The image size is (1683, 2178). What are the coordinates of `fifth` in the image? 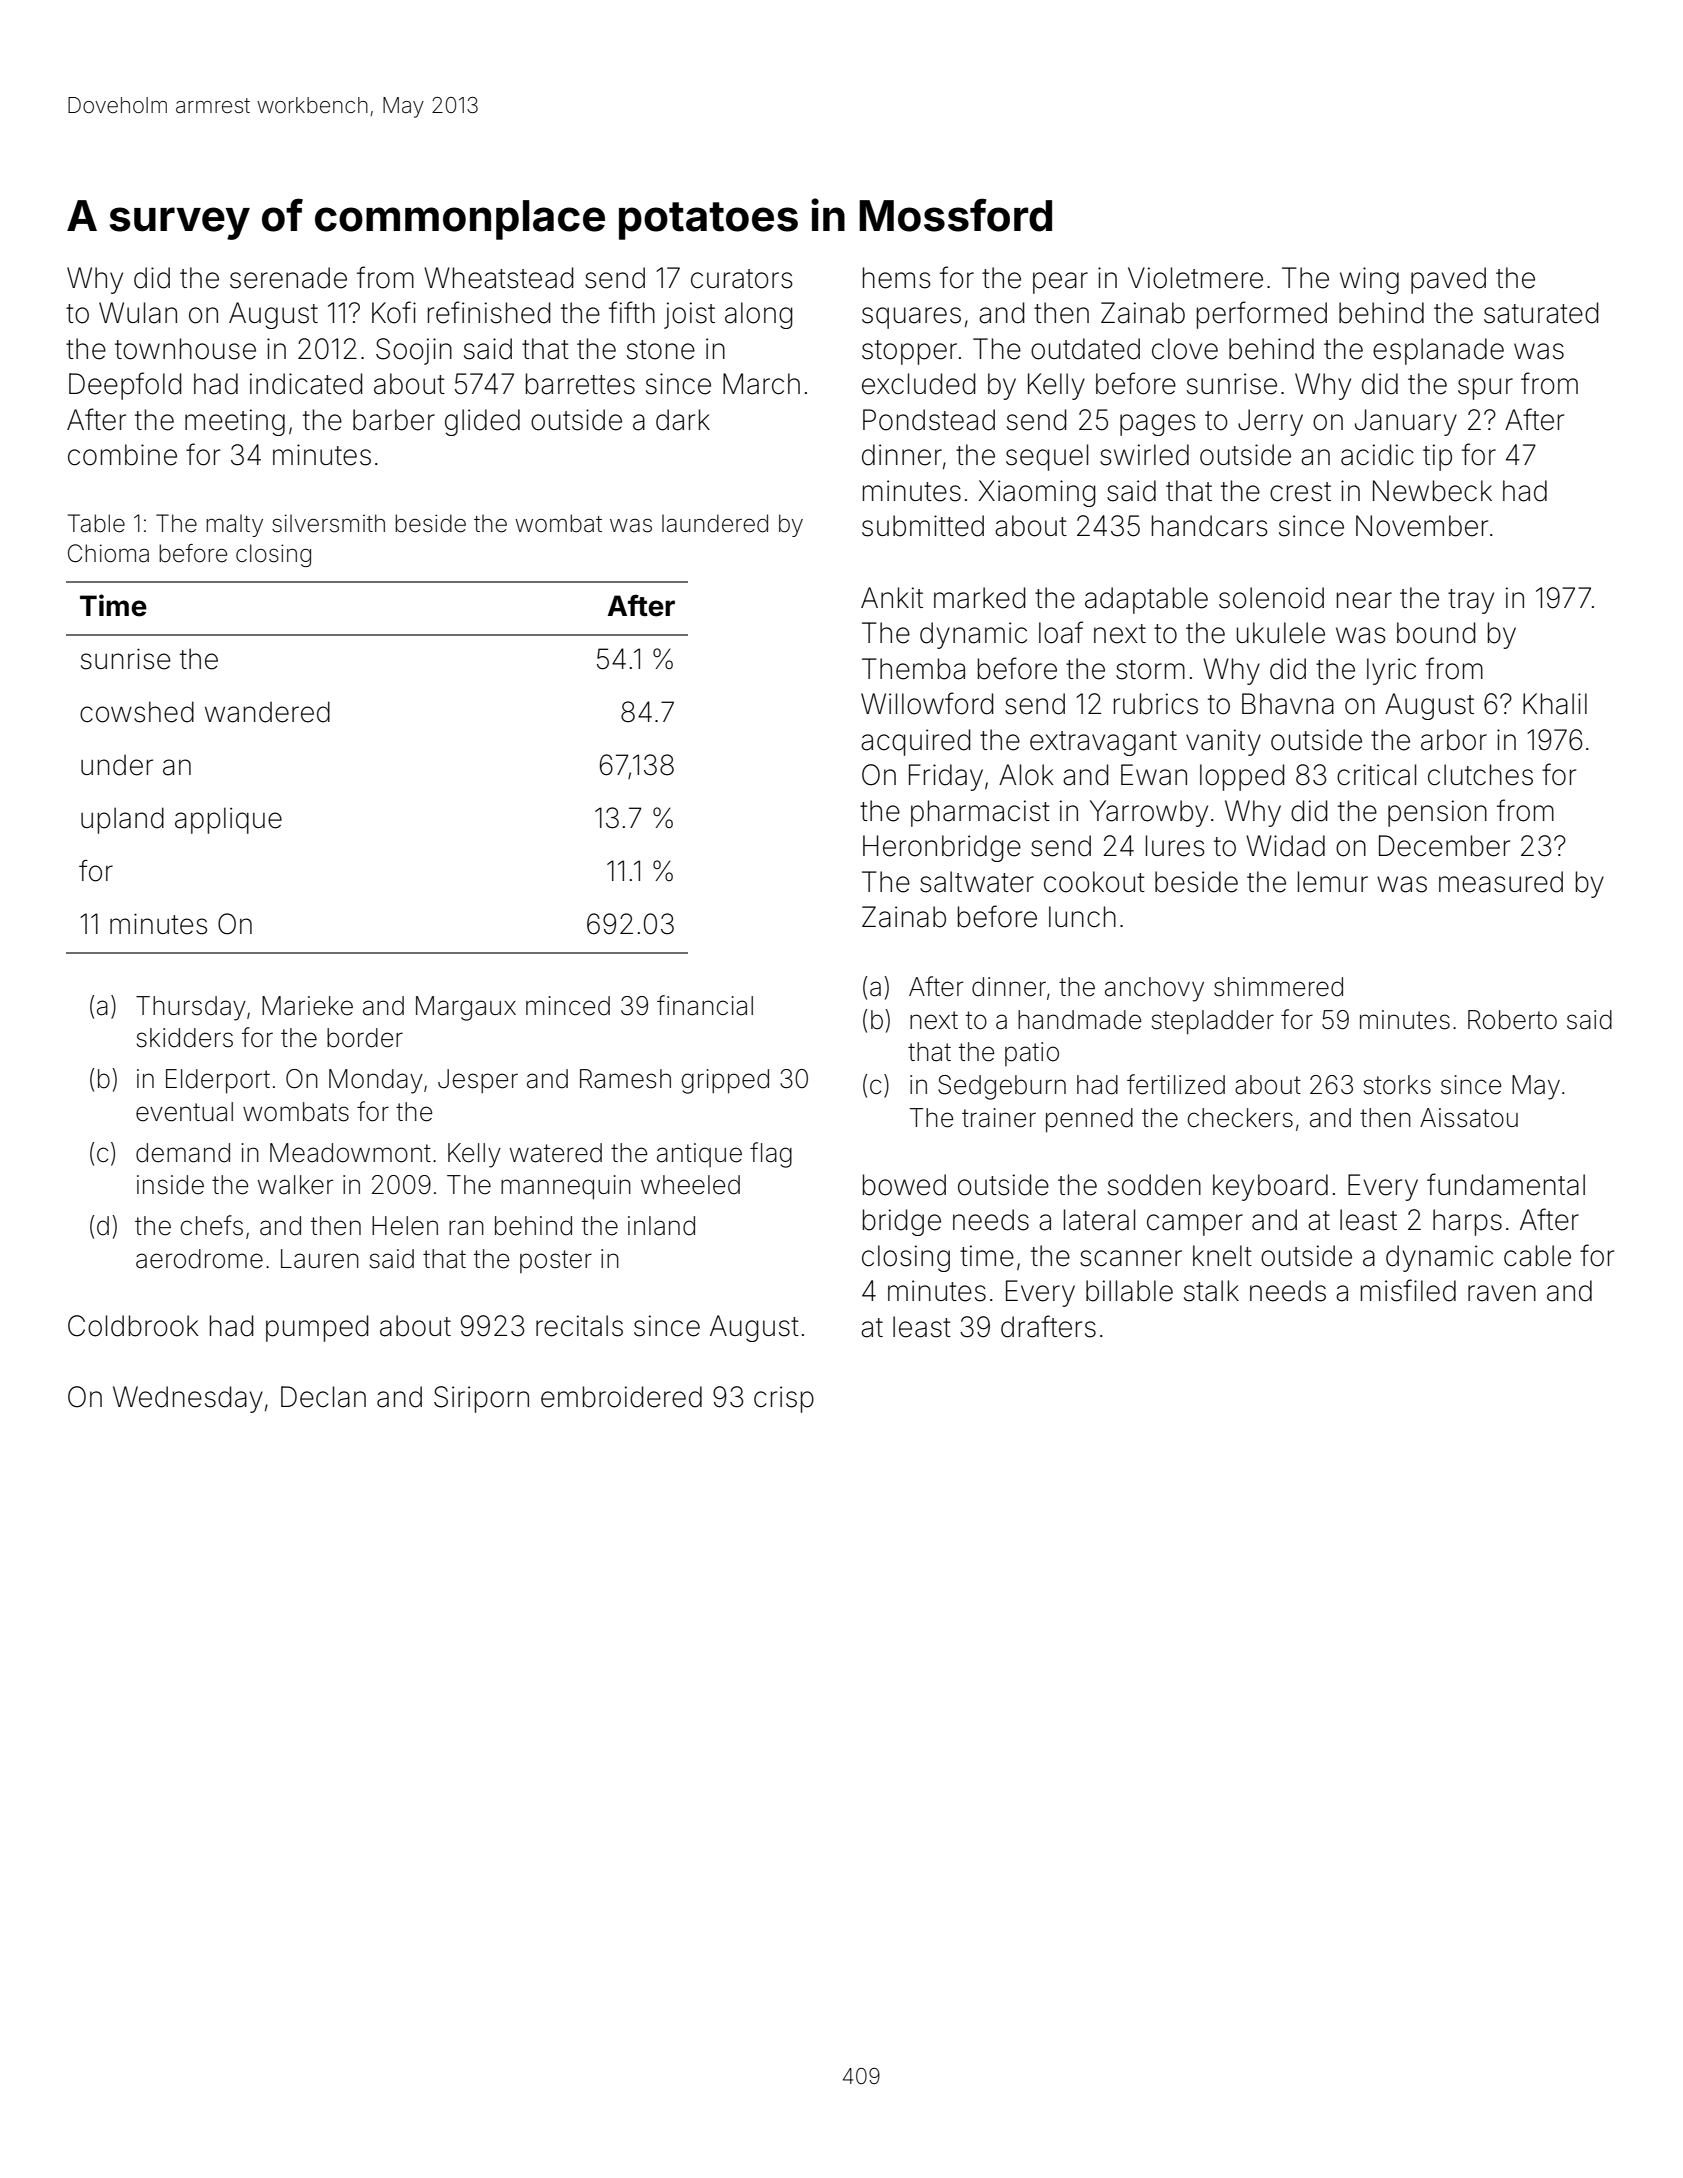 It's located at (632, 312).
